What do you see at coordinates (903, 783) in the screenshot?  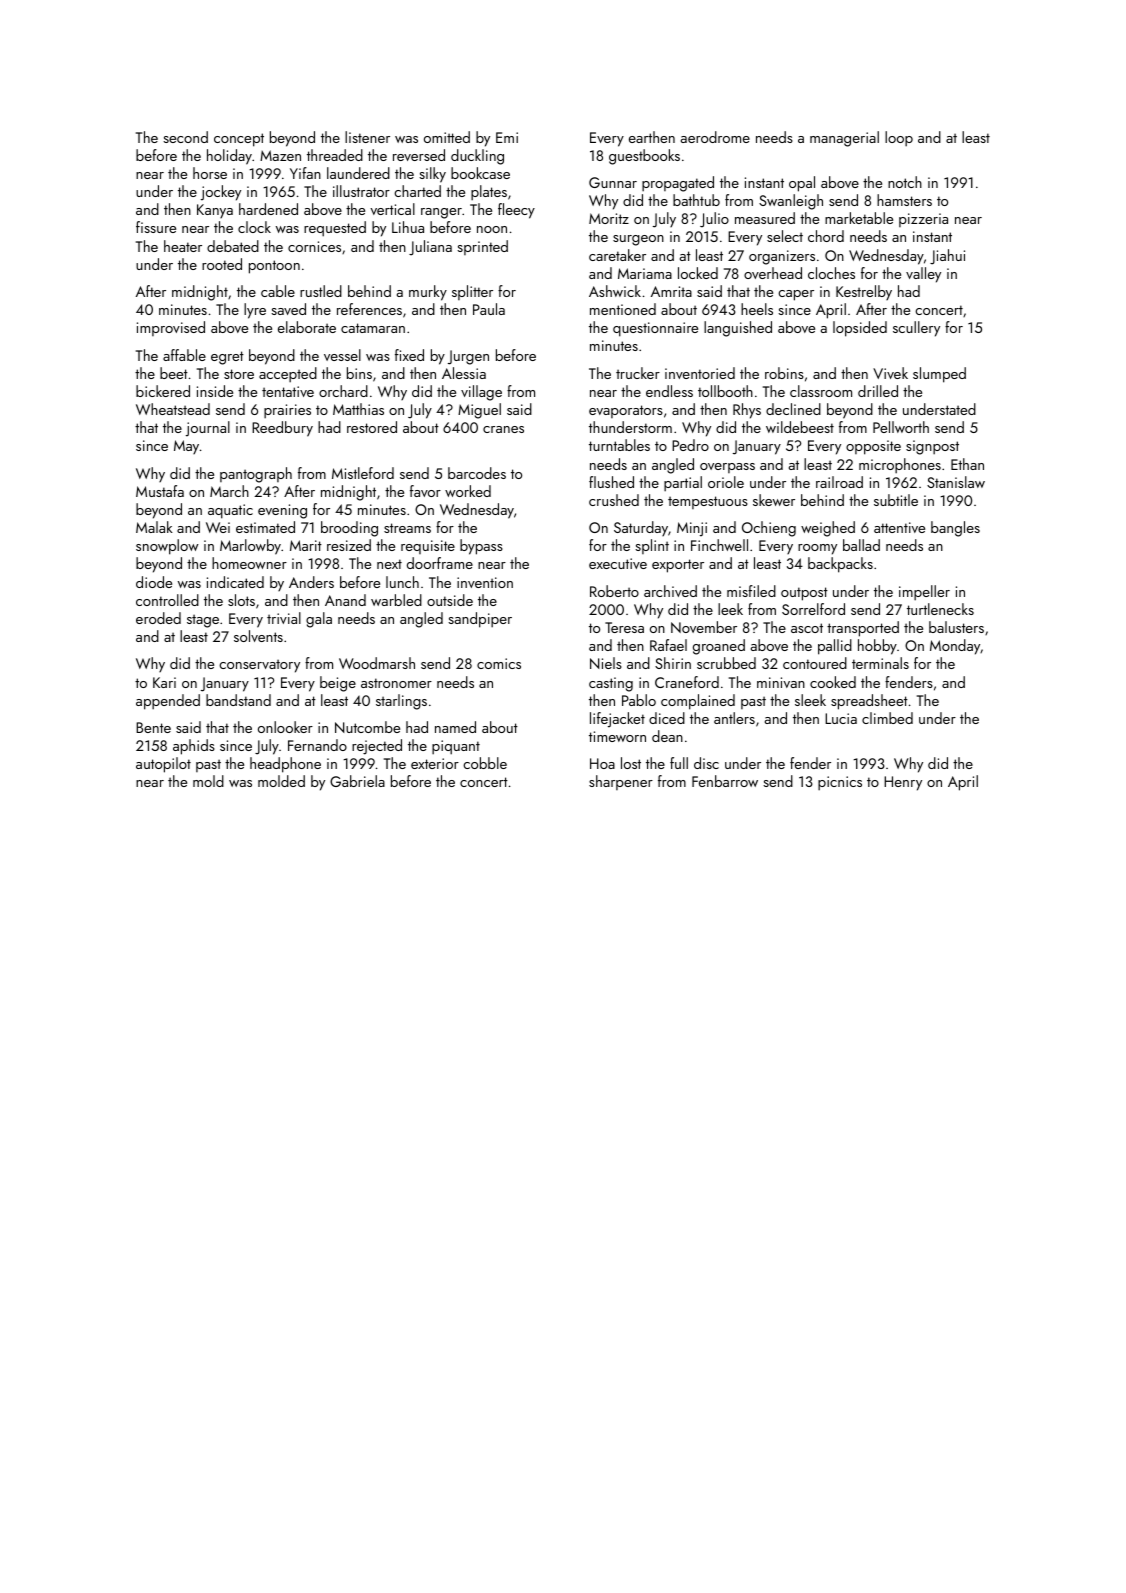 I see `Henry` at bounding box center [903, 783].
